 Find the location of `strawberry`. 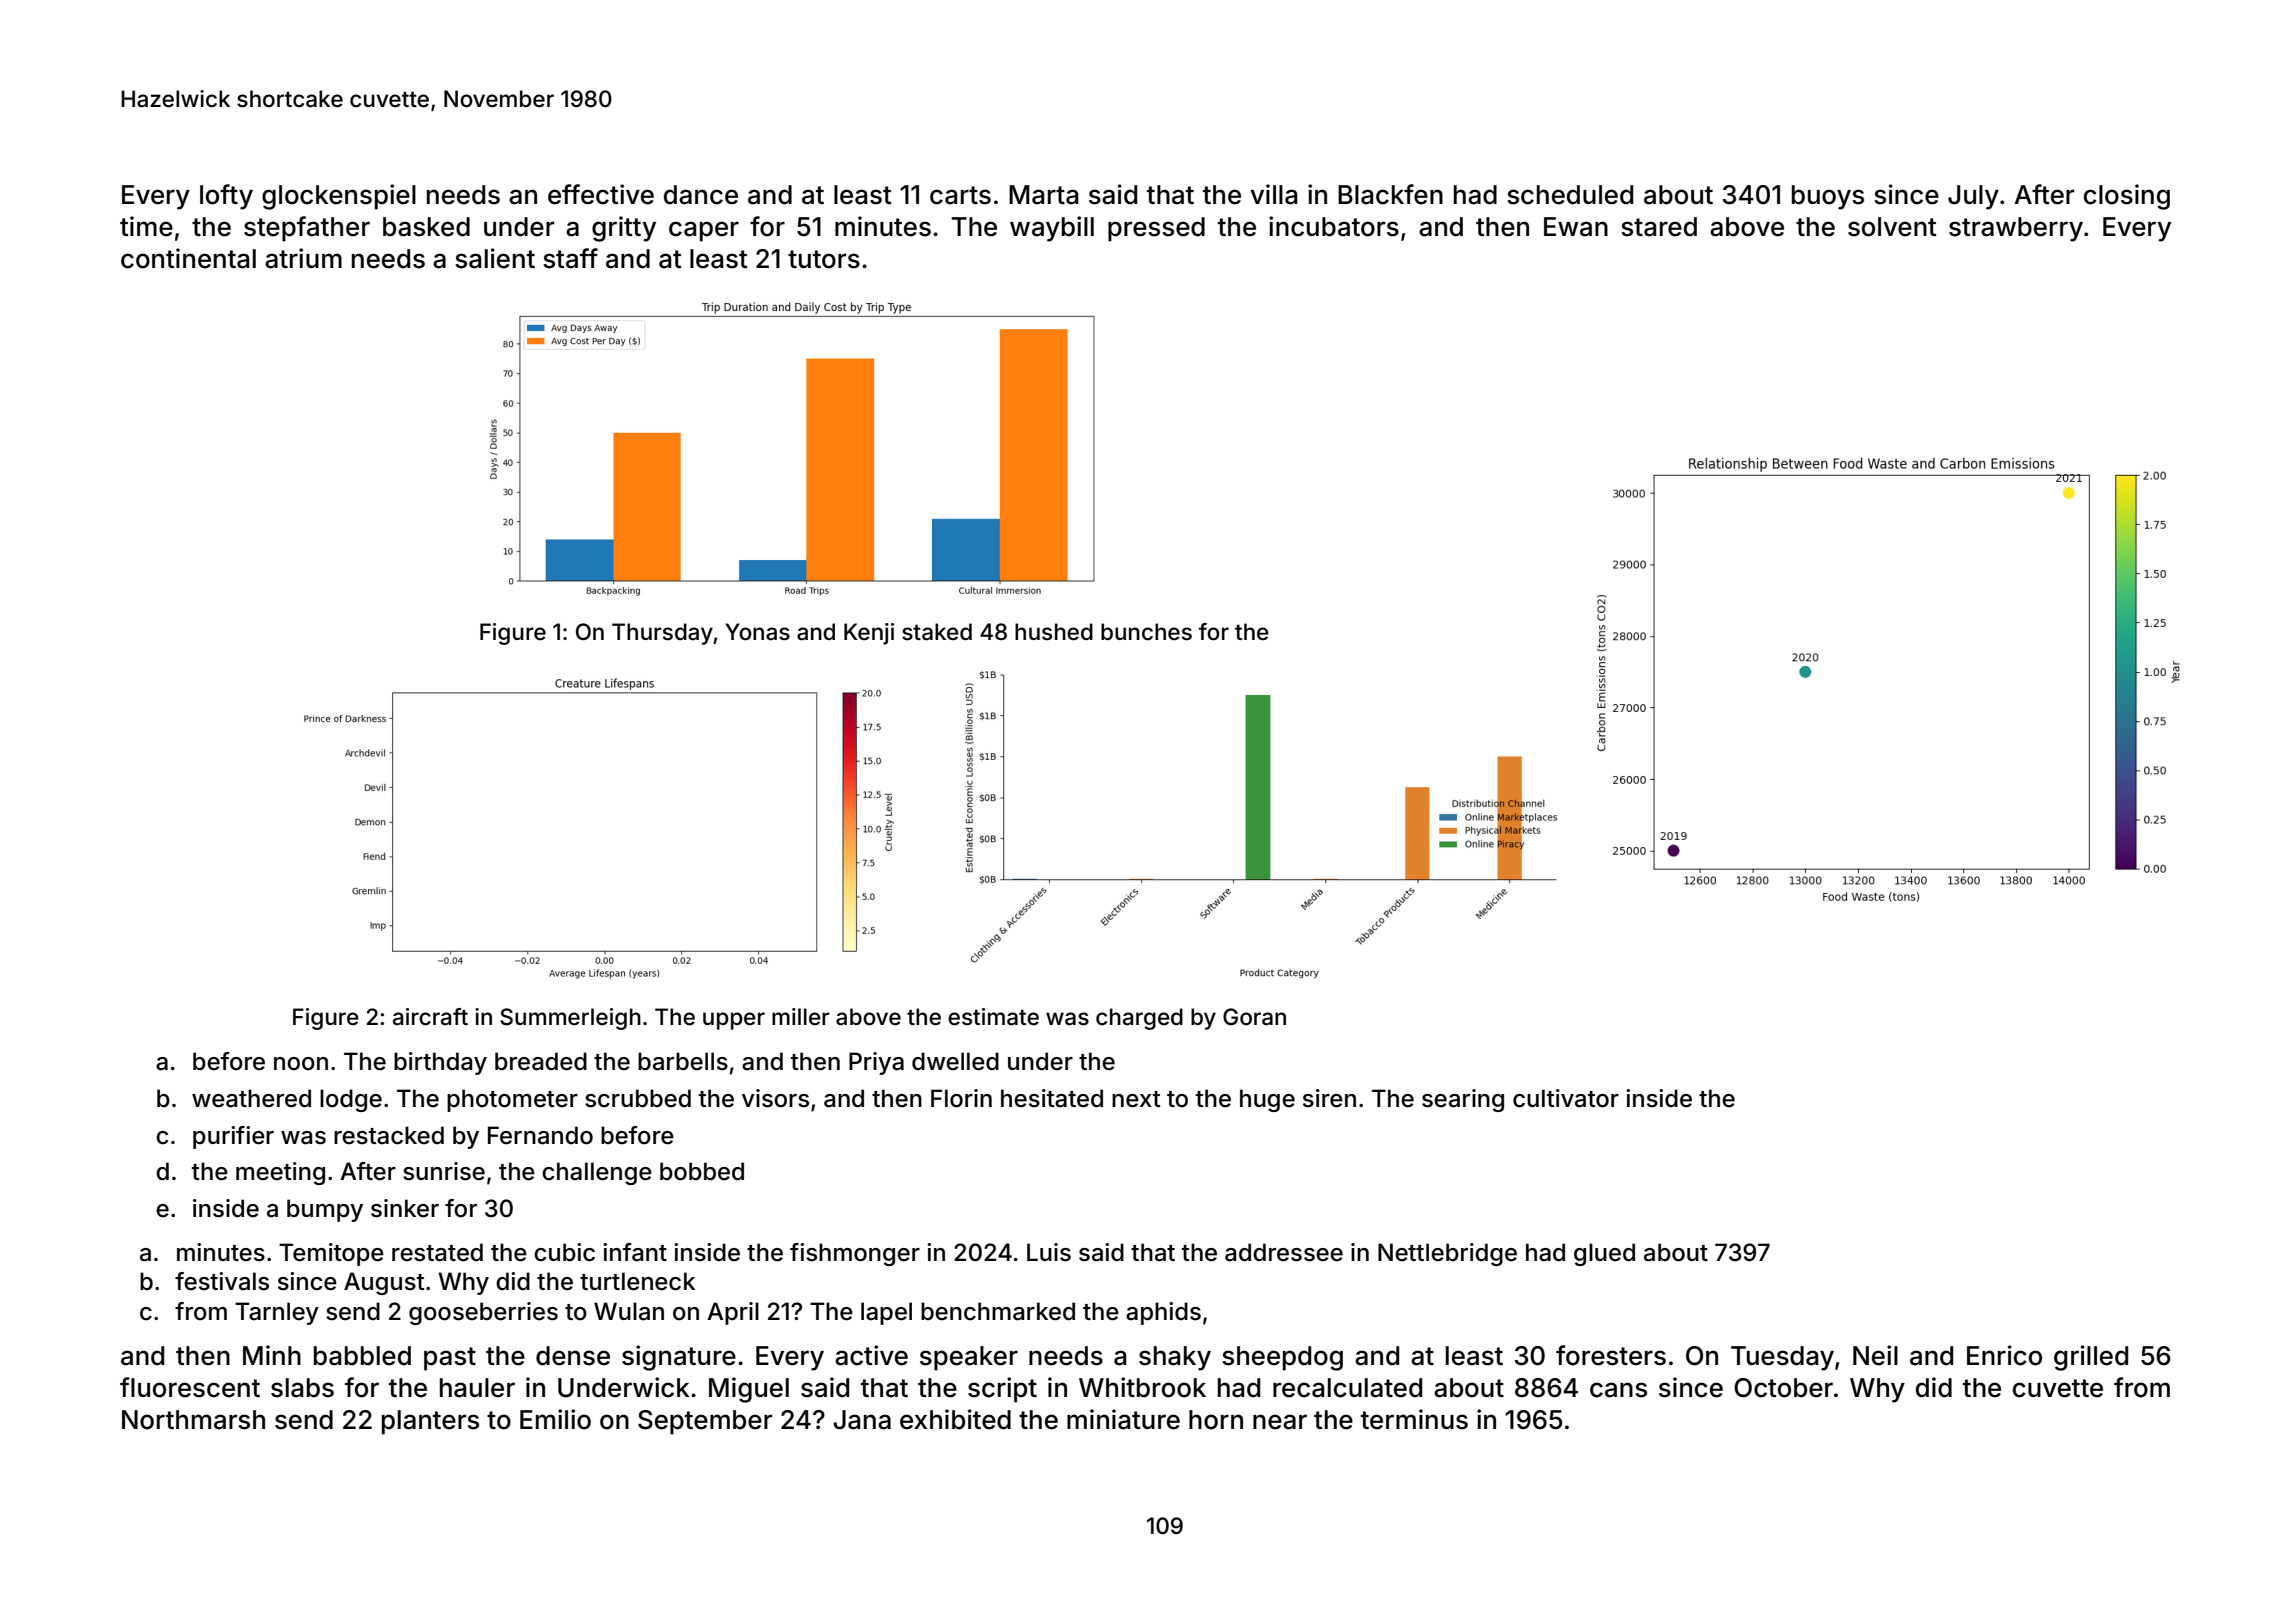

strawberry is located at coordinates (2016, 229).
